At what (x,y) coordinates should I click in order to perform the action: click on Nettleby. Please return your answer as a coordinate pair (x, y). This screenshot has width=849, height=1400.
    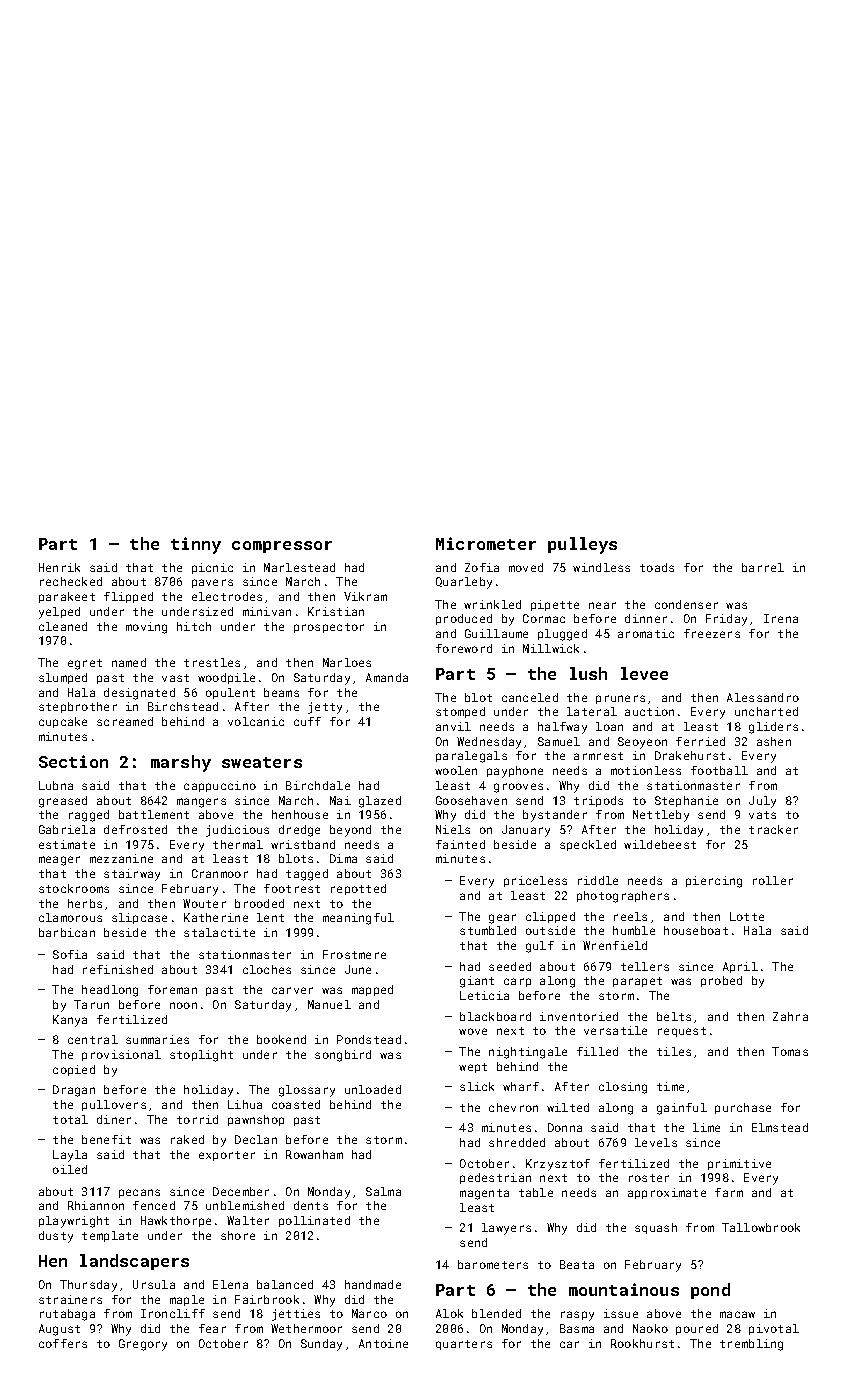
    Looking at the image, I should click on (661, 816).
